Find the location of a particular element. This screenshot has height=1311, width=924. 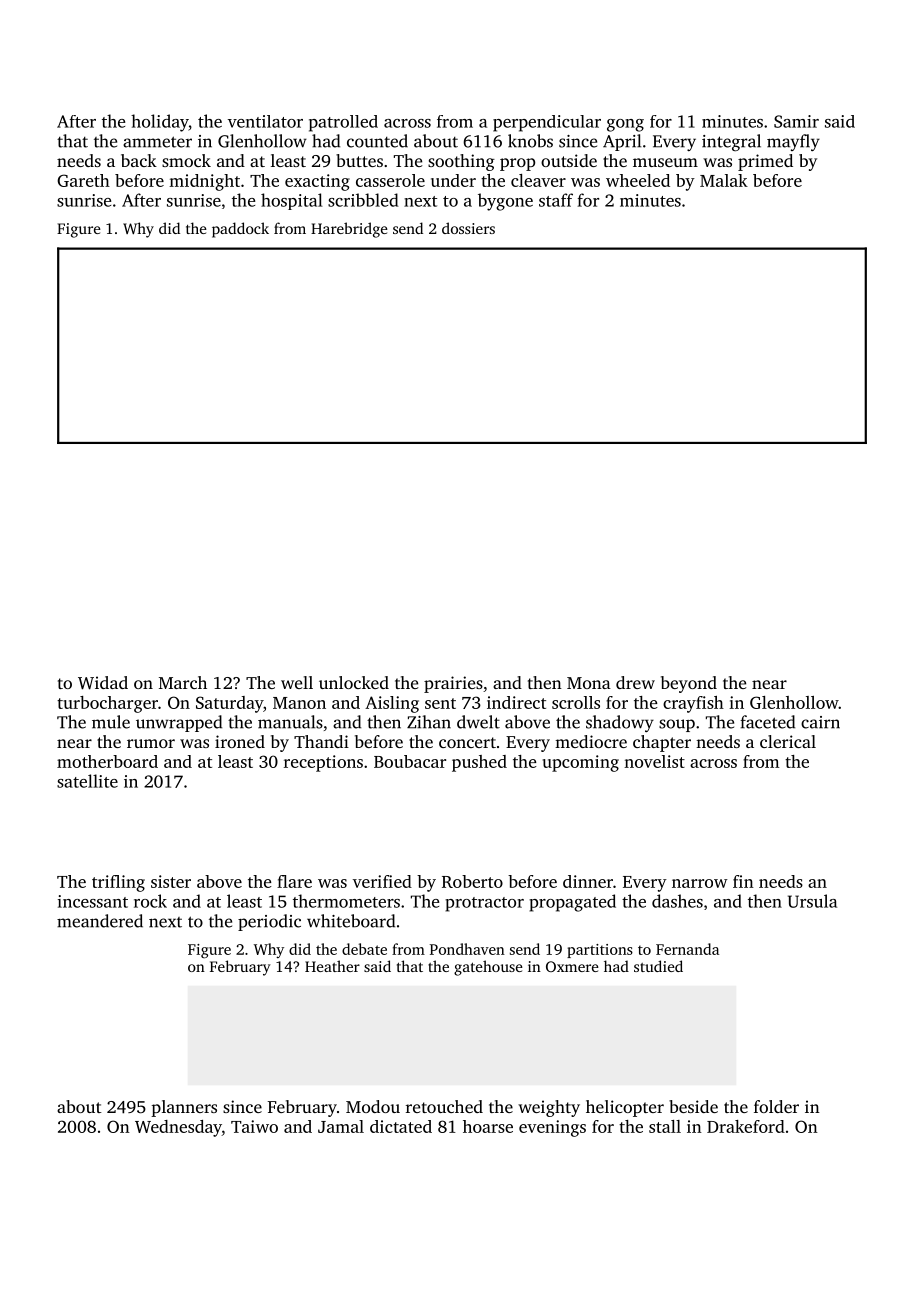

trifling is located at coordinates (118, 883).
